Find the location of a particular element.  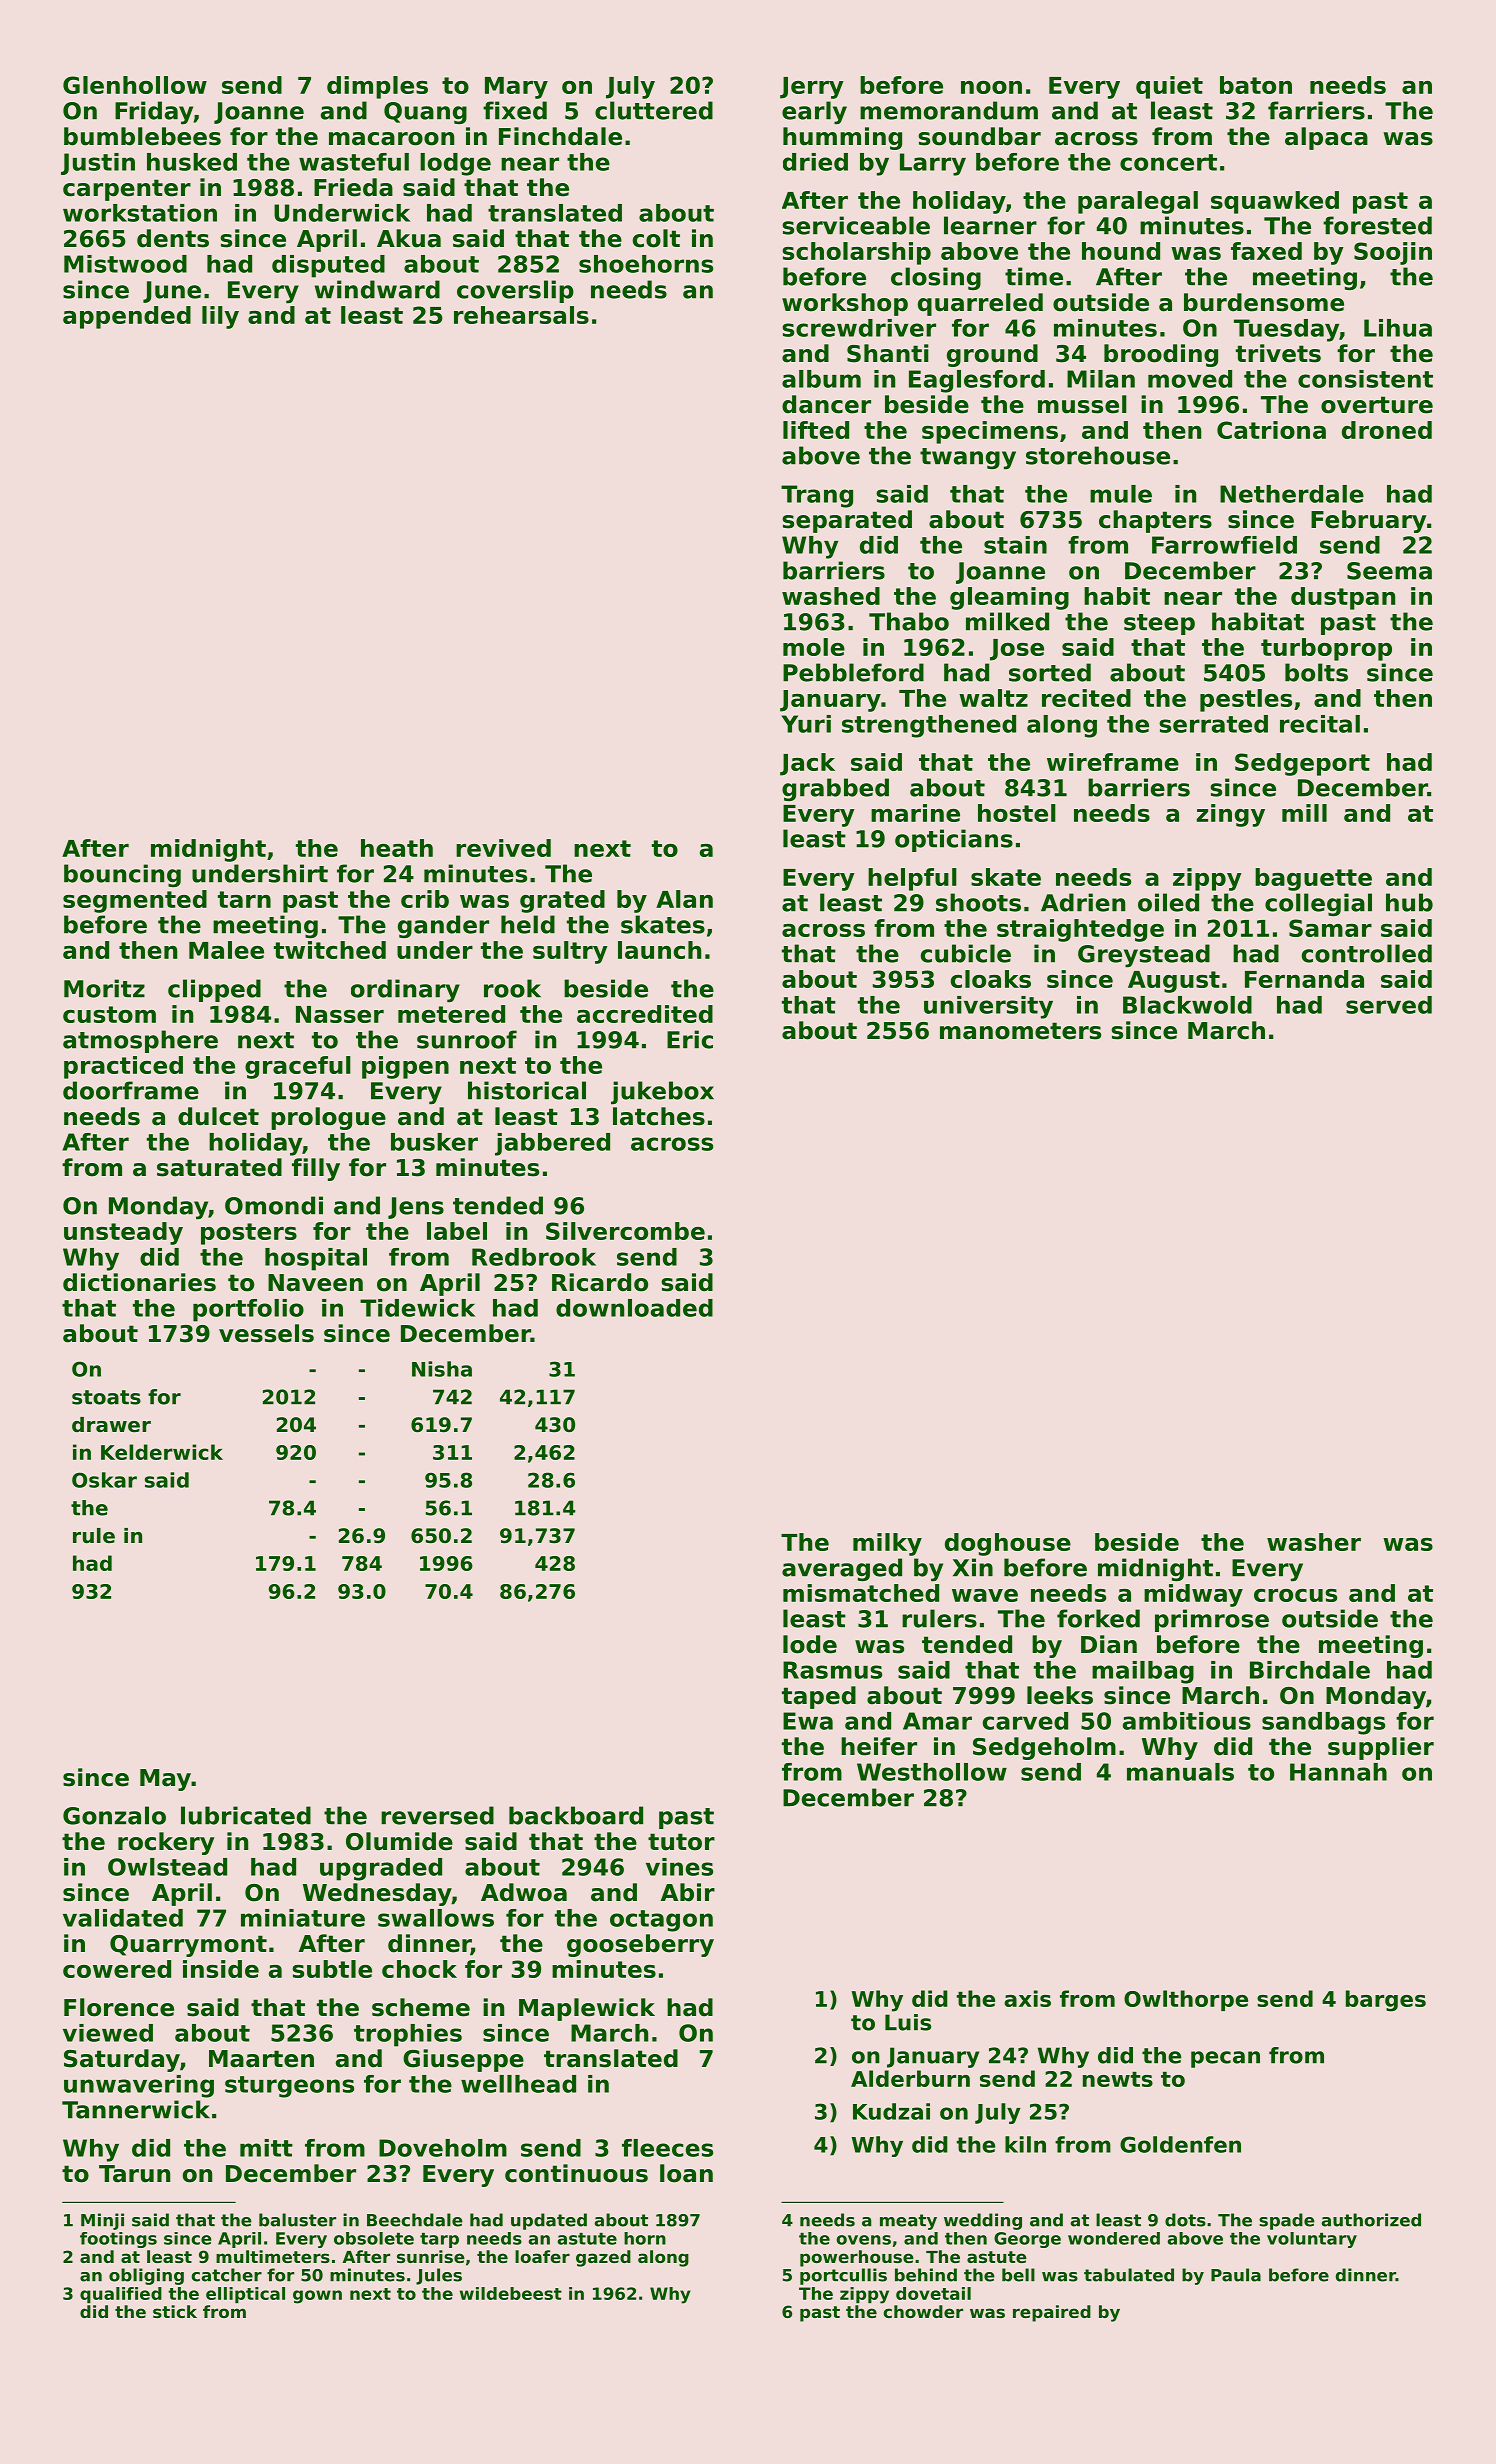

humming is located at coordinates (842, 138).
